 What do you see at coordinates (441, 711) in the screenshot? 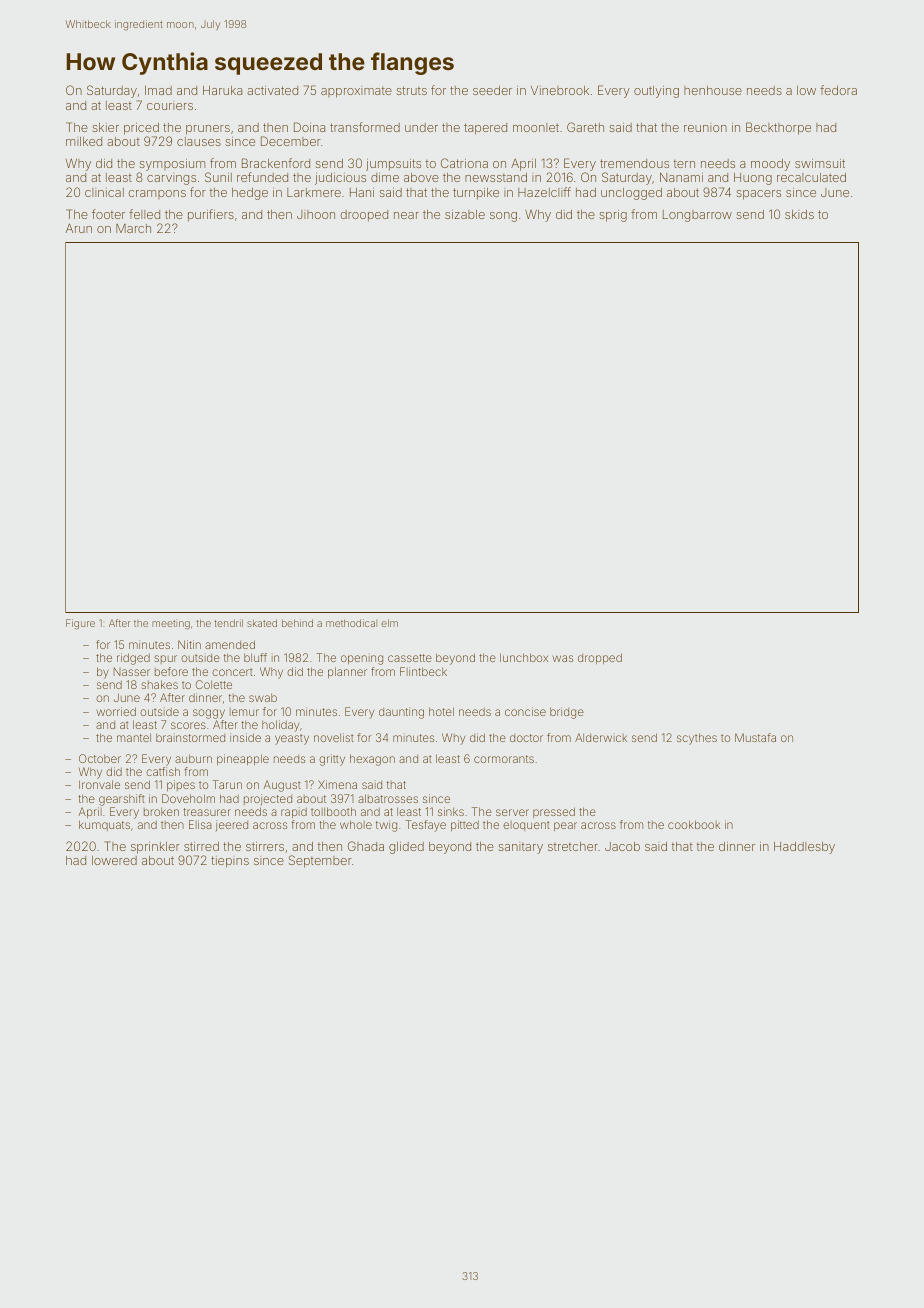
I see `hotel` at bounding box center [441, 711].
